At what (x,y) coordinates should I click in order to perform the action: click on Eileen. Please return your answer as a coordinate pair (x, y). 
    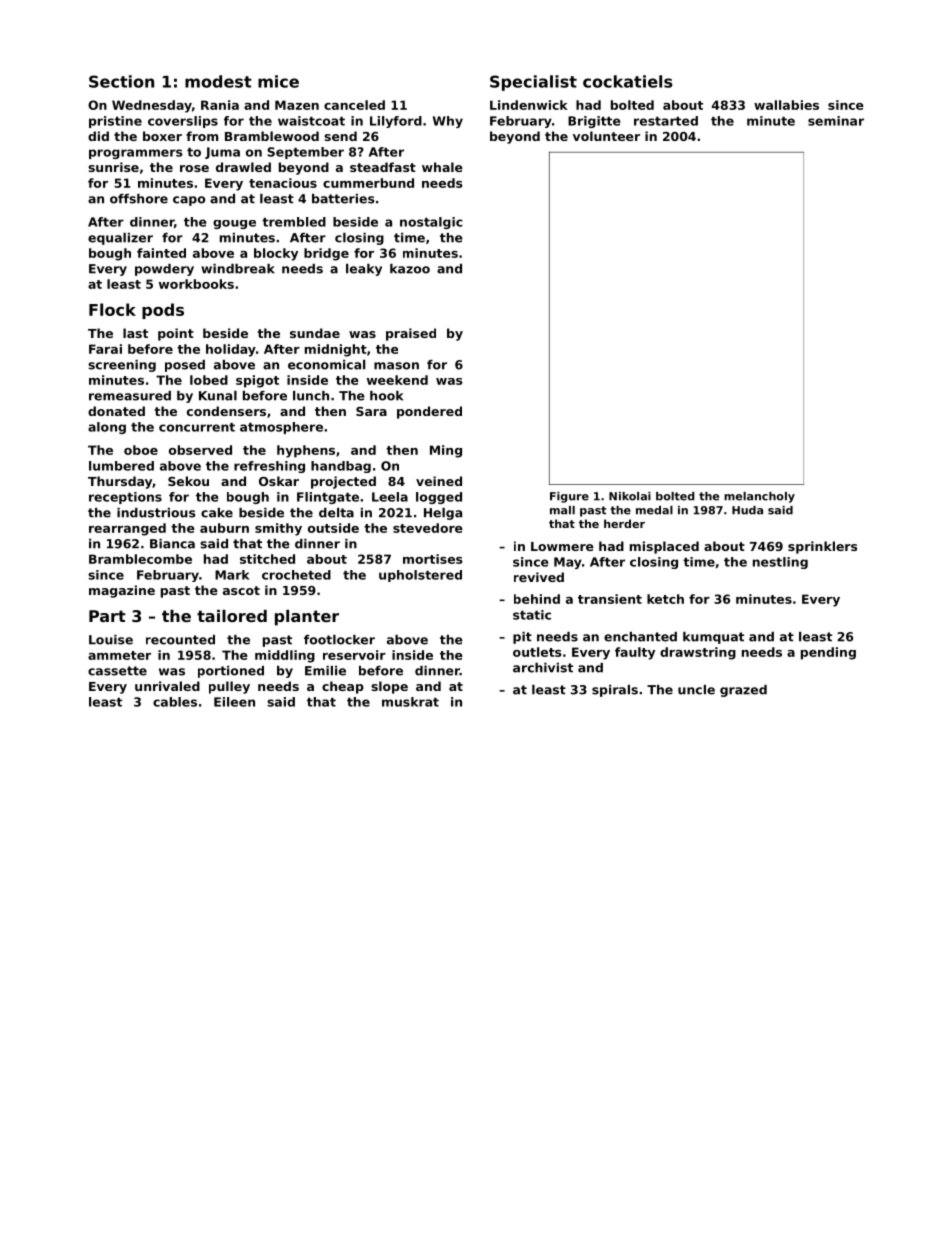
    Looking at the image, I should click on (234, 702).
